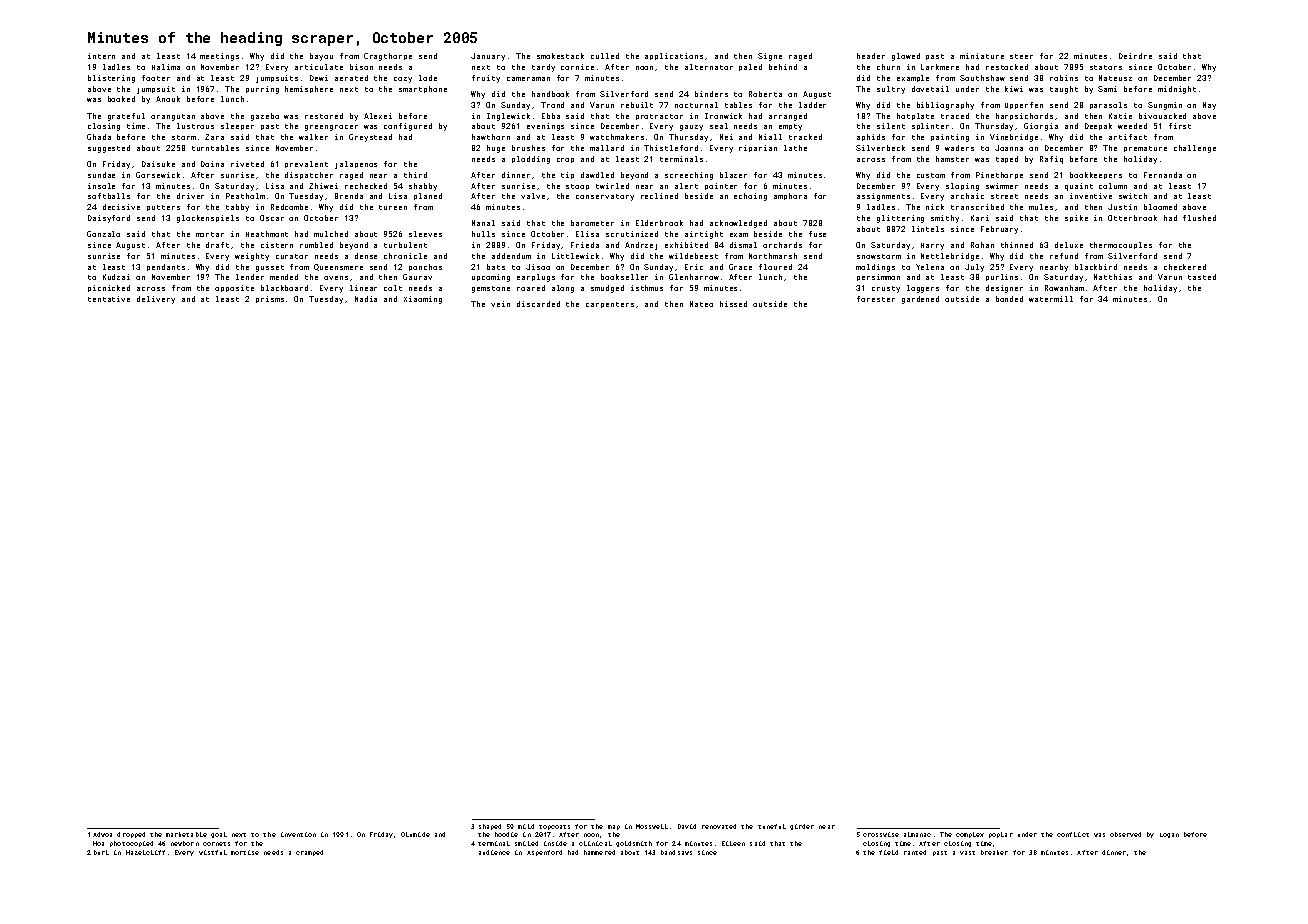 The height and width of the screenshot is (924, 1308). I want to click on mild, so click(526, 826).
